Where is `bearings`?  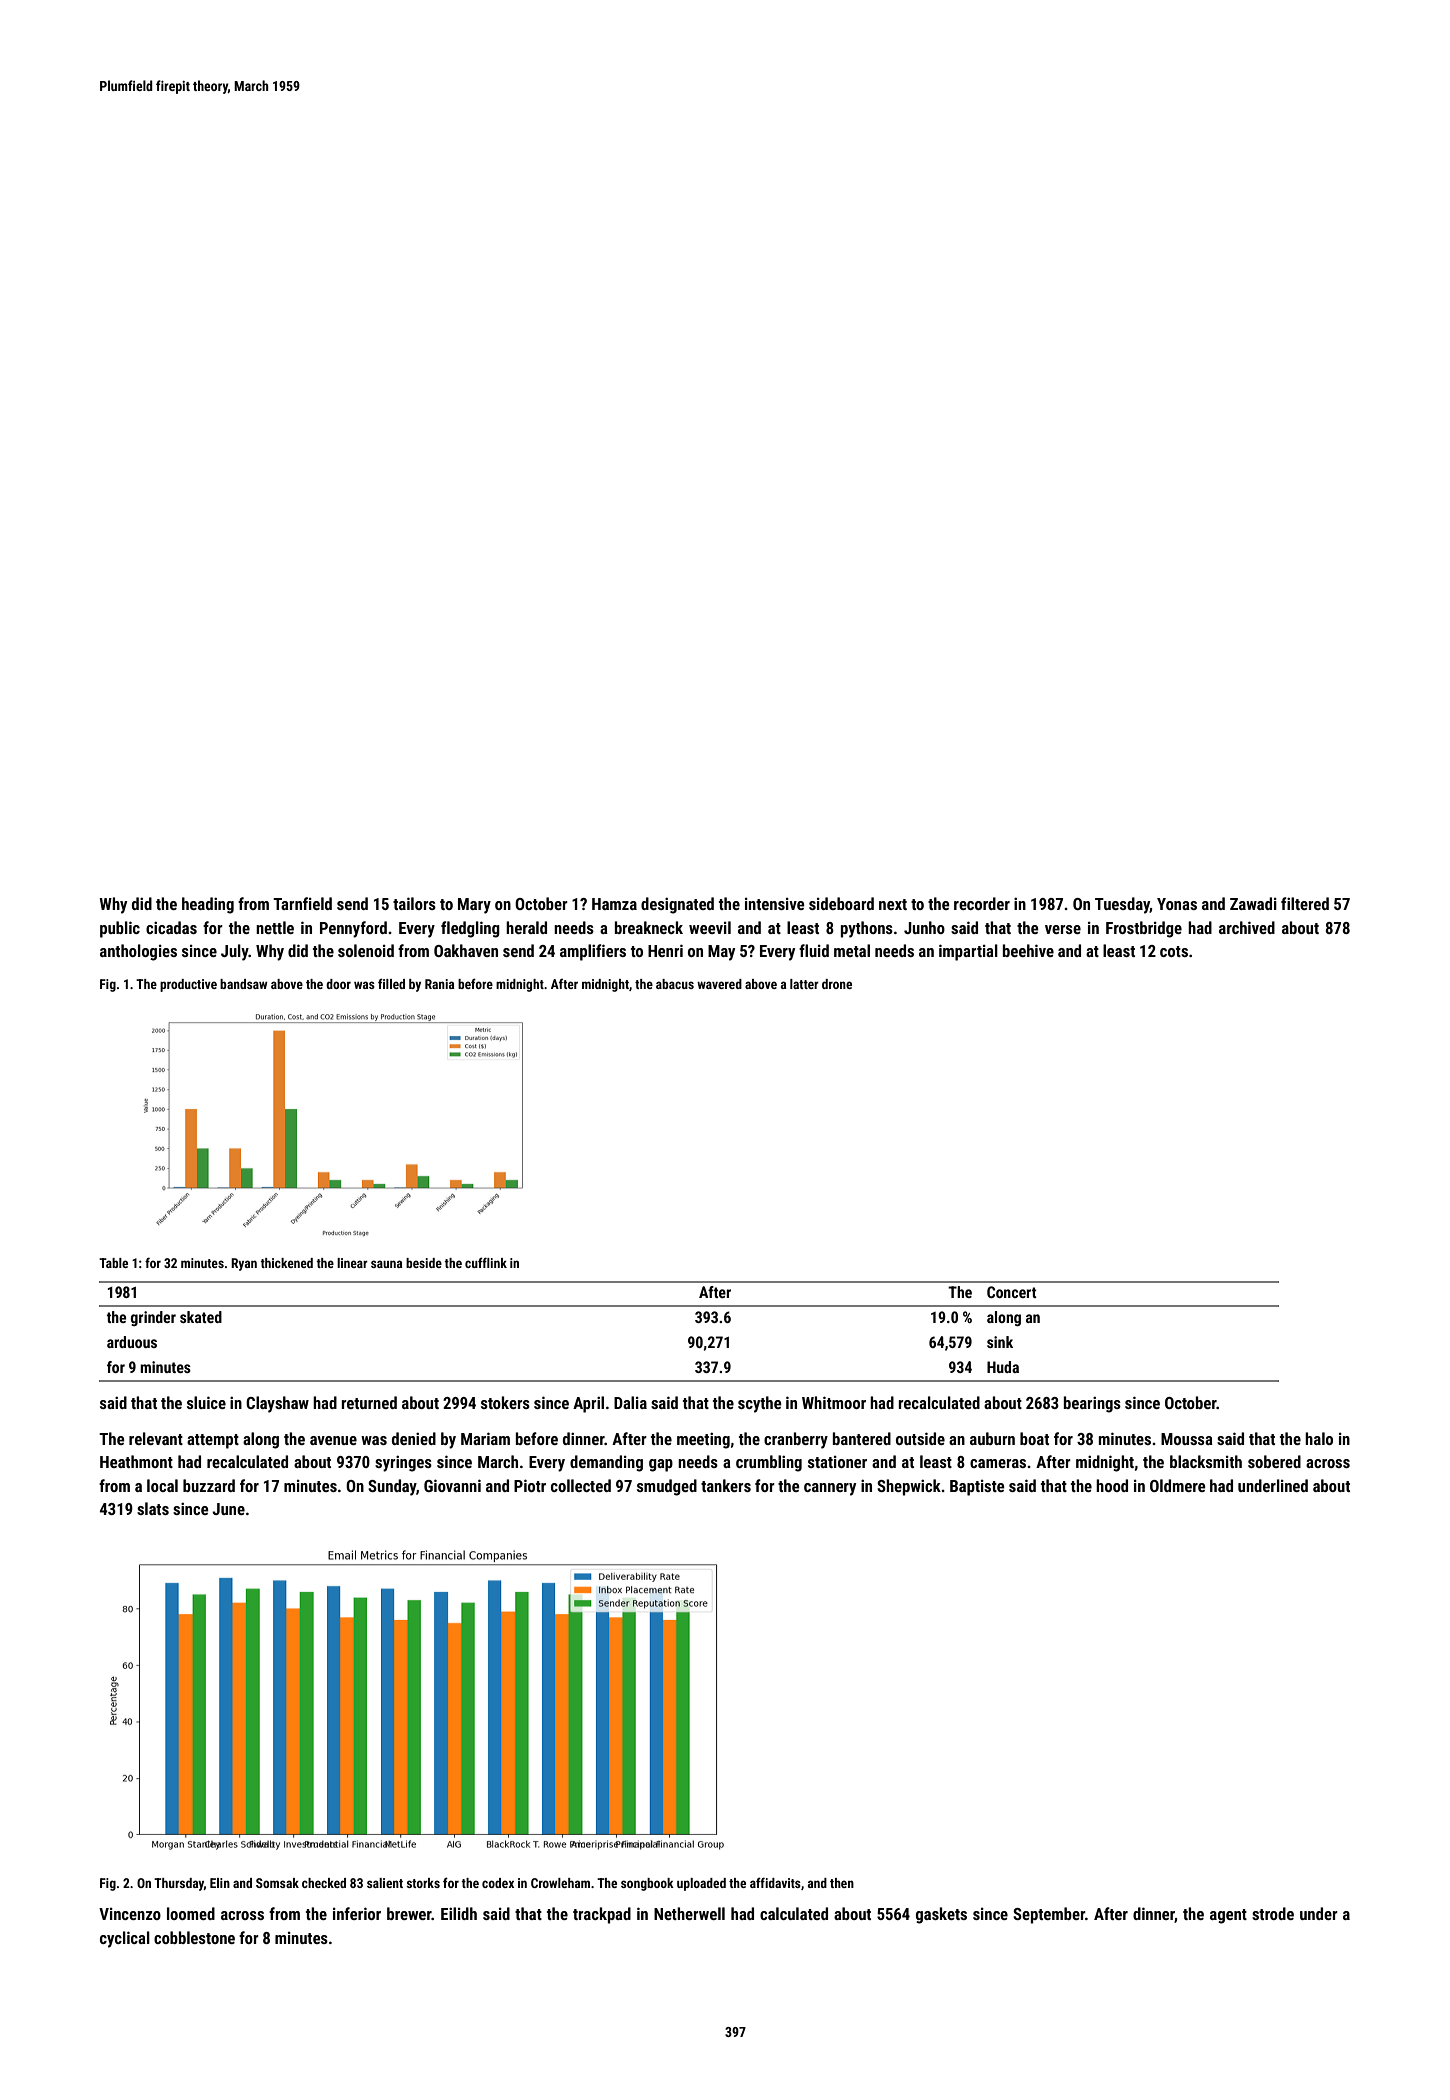
bearings is located at coordinates (1092, 1404).
